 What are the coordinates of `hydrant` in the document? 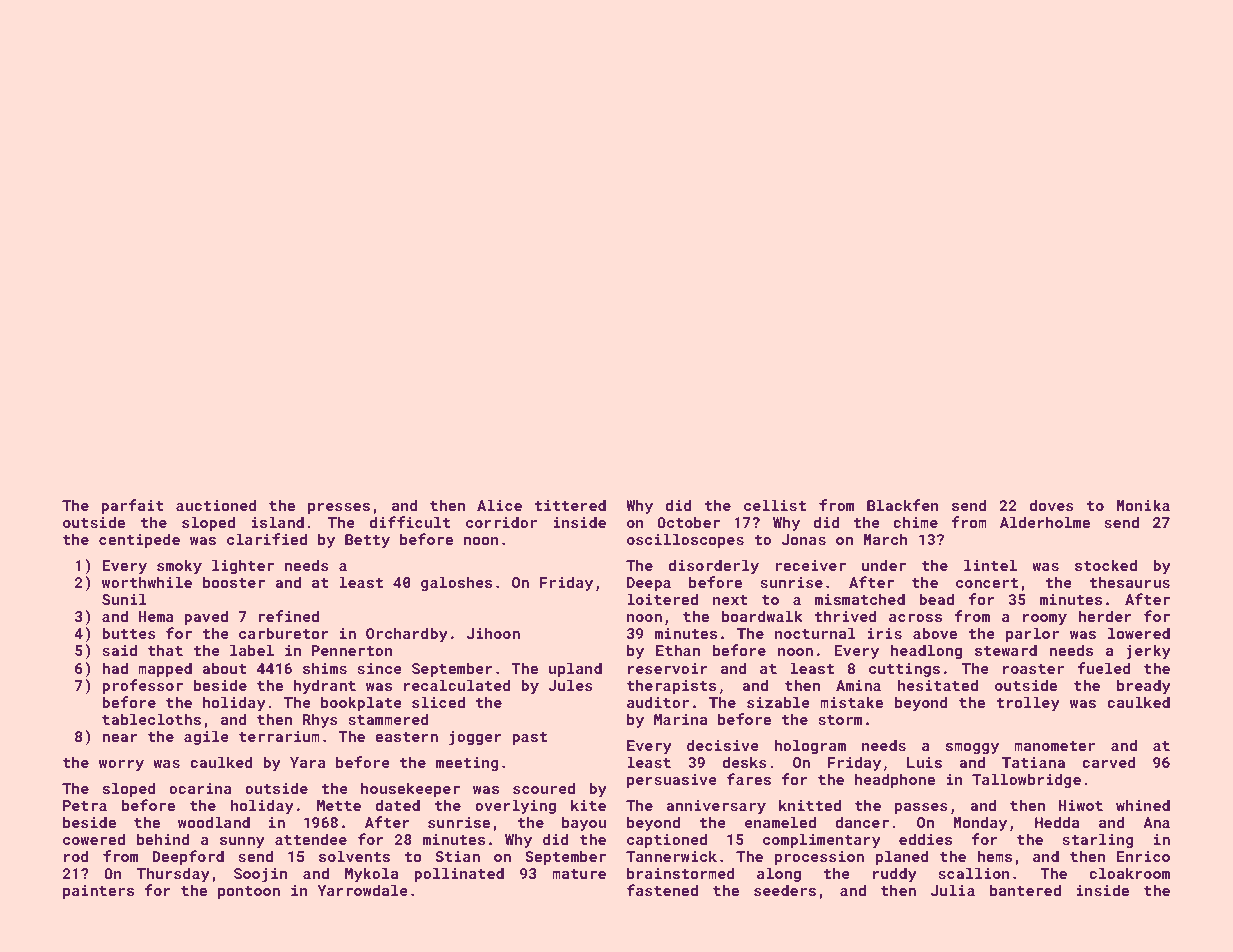 It's located at (325, 686).
